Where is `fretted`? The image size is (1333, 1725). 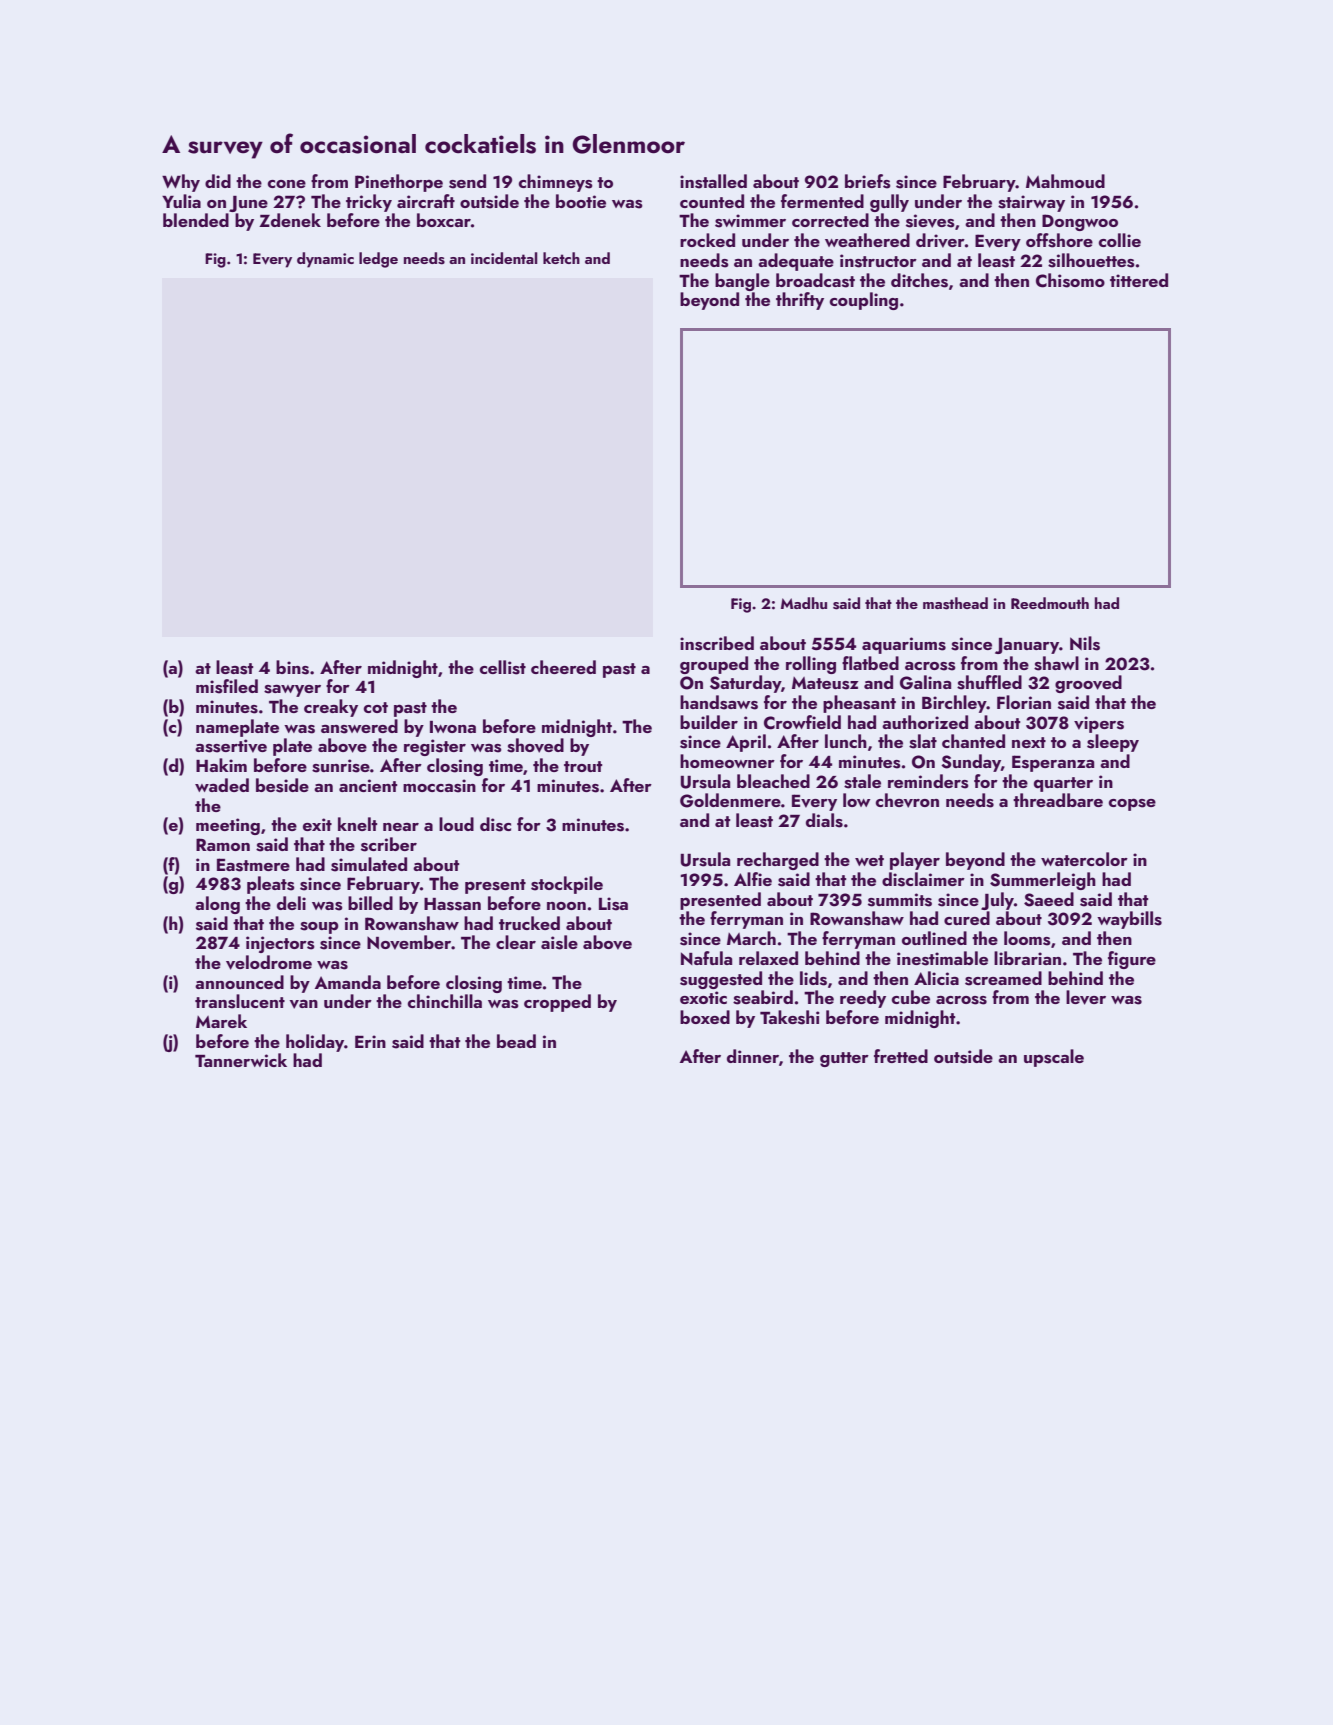
fretted is located at coordinates (901, 1056).
